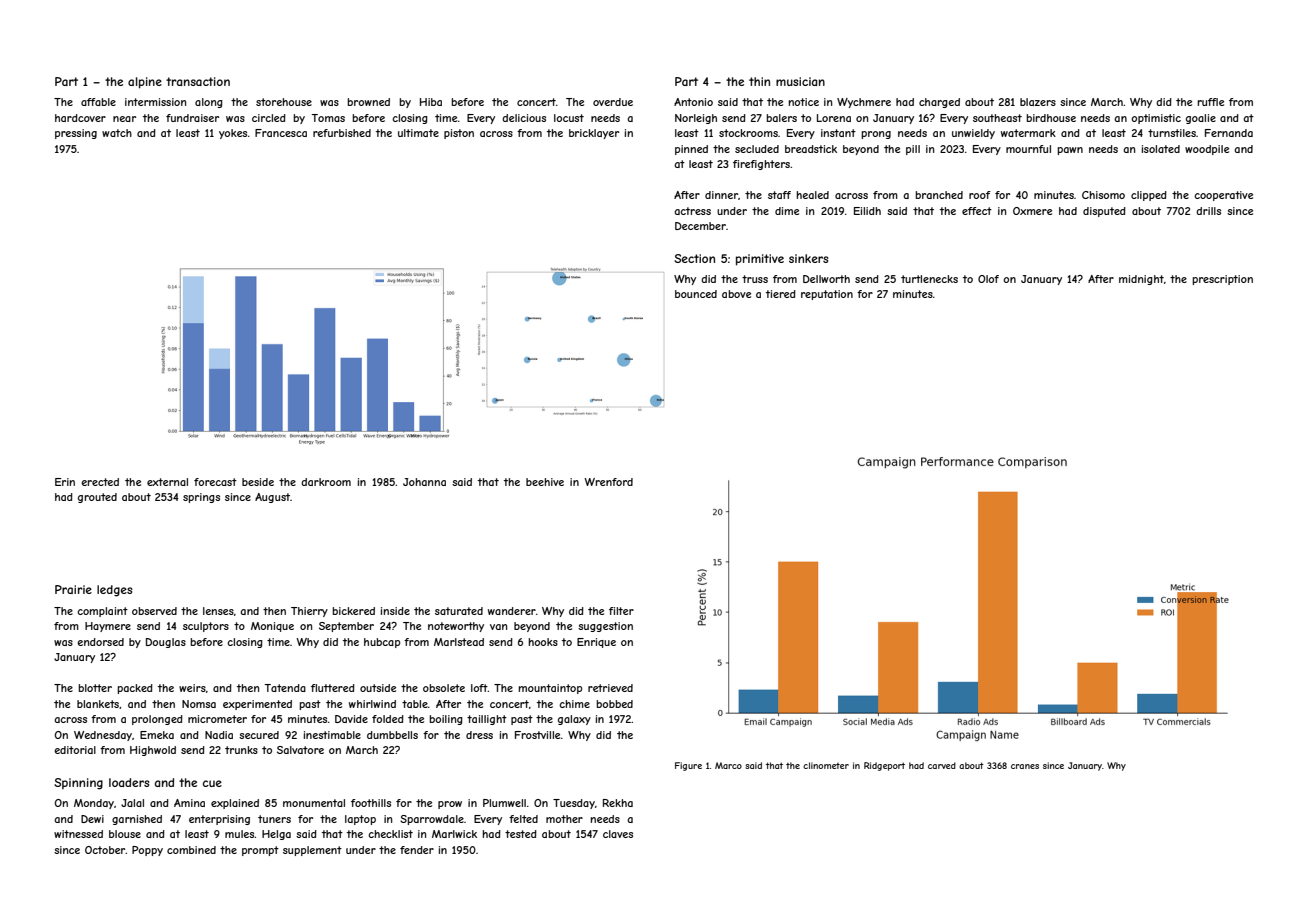 The image size is (1308, 924). What do you see at coordinates (65, 482) in the document?
I see `Erin` at bounding box center [65, 482].
